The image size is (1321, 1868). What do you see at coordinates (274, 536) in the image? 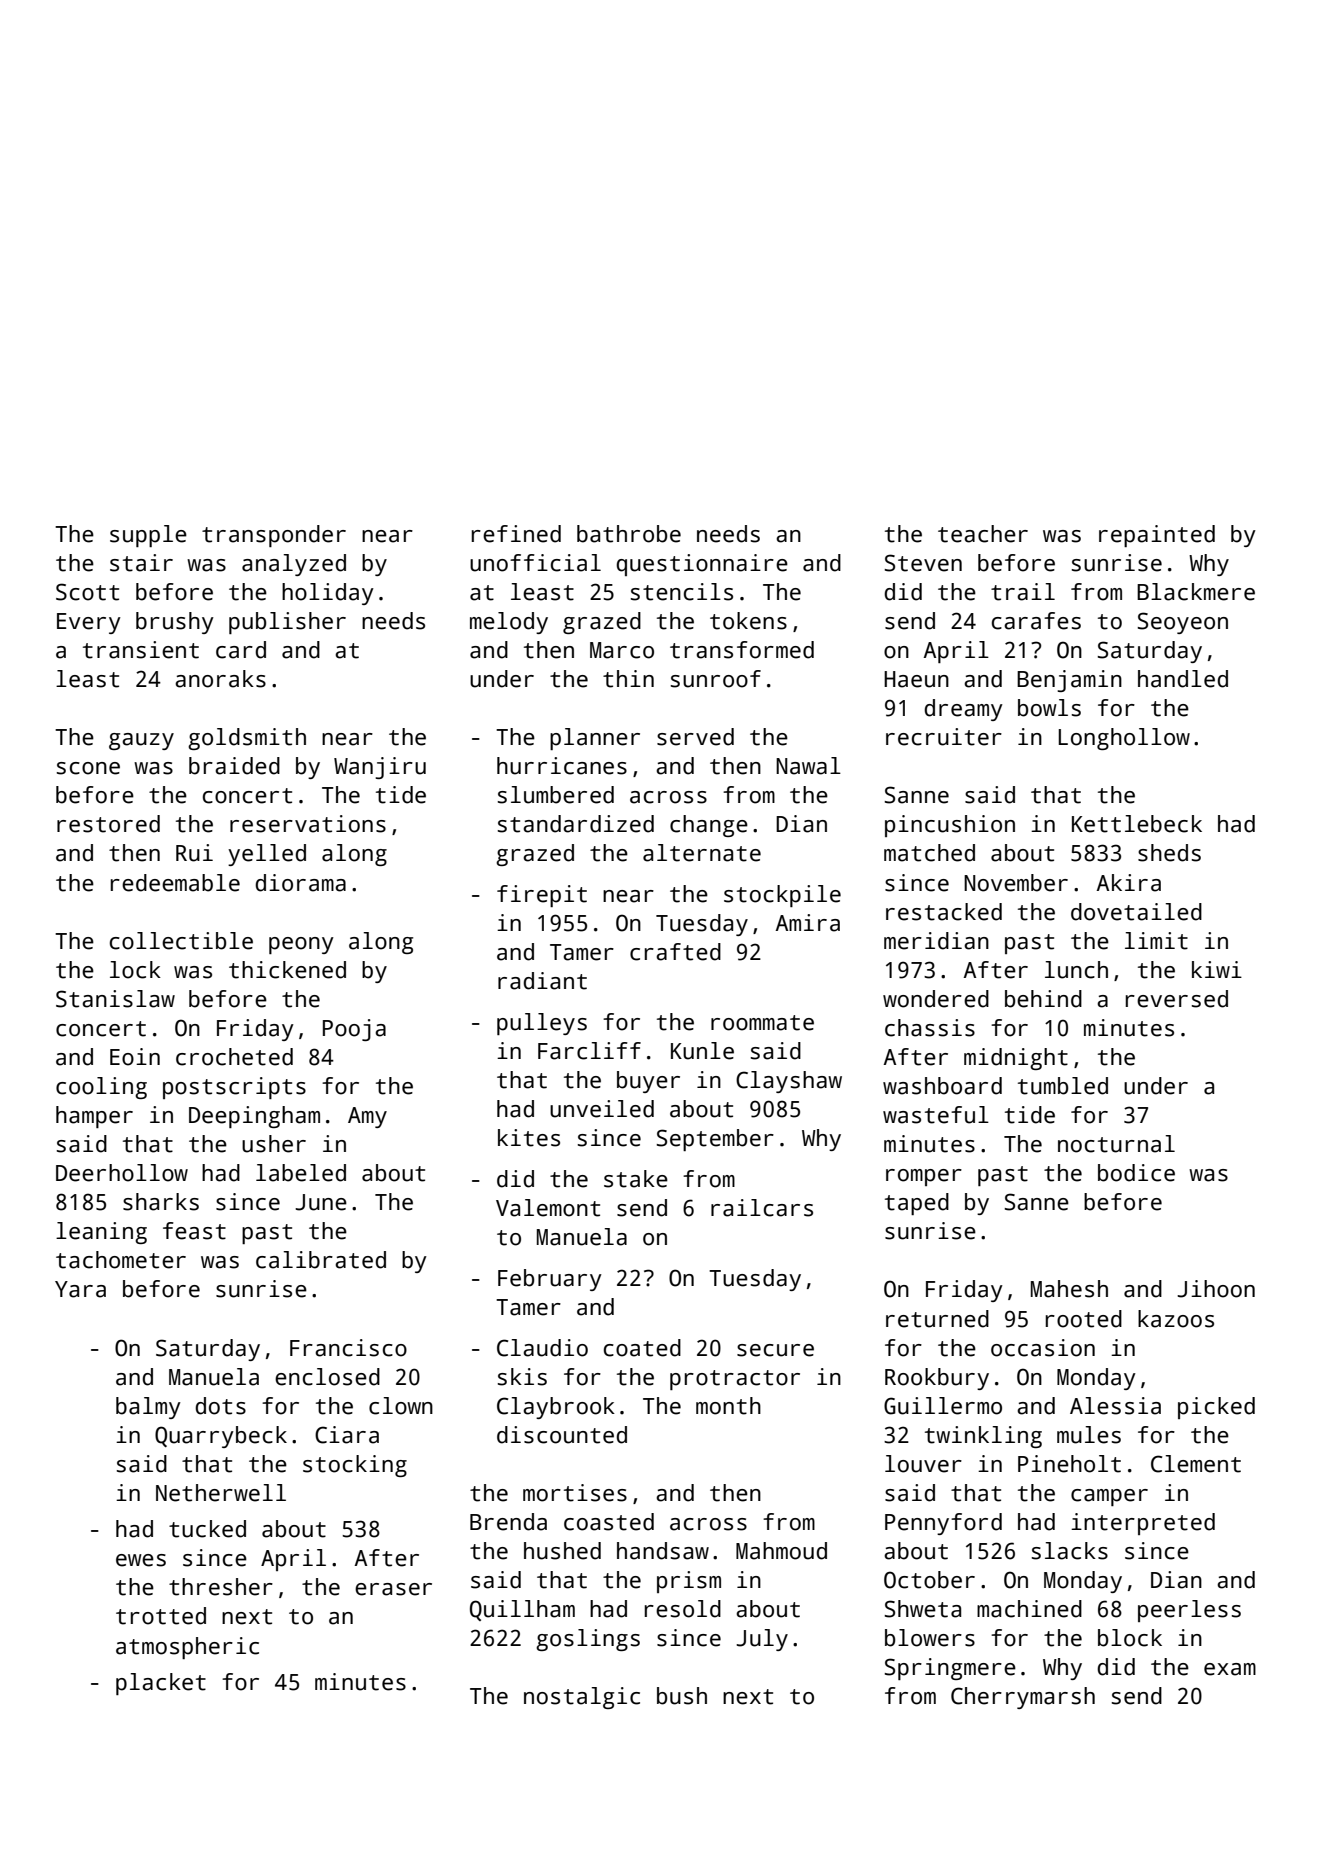
I see `transponder` at bounding box center [274, 536].
